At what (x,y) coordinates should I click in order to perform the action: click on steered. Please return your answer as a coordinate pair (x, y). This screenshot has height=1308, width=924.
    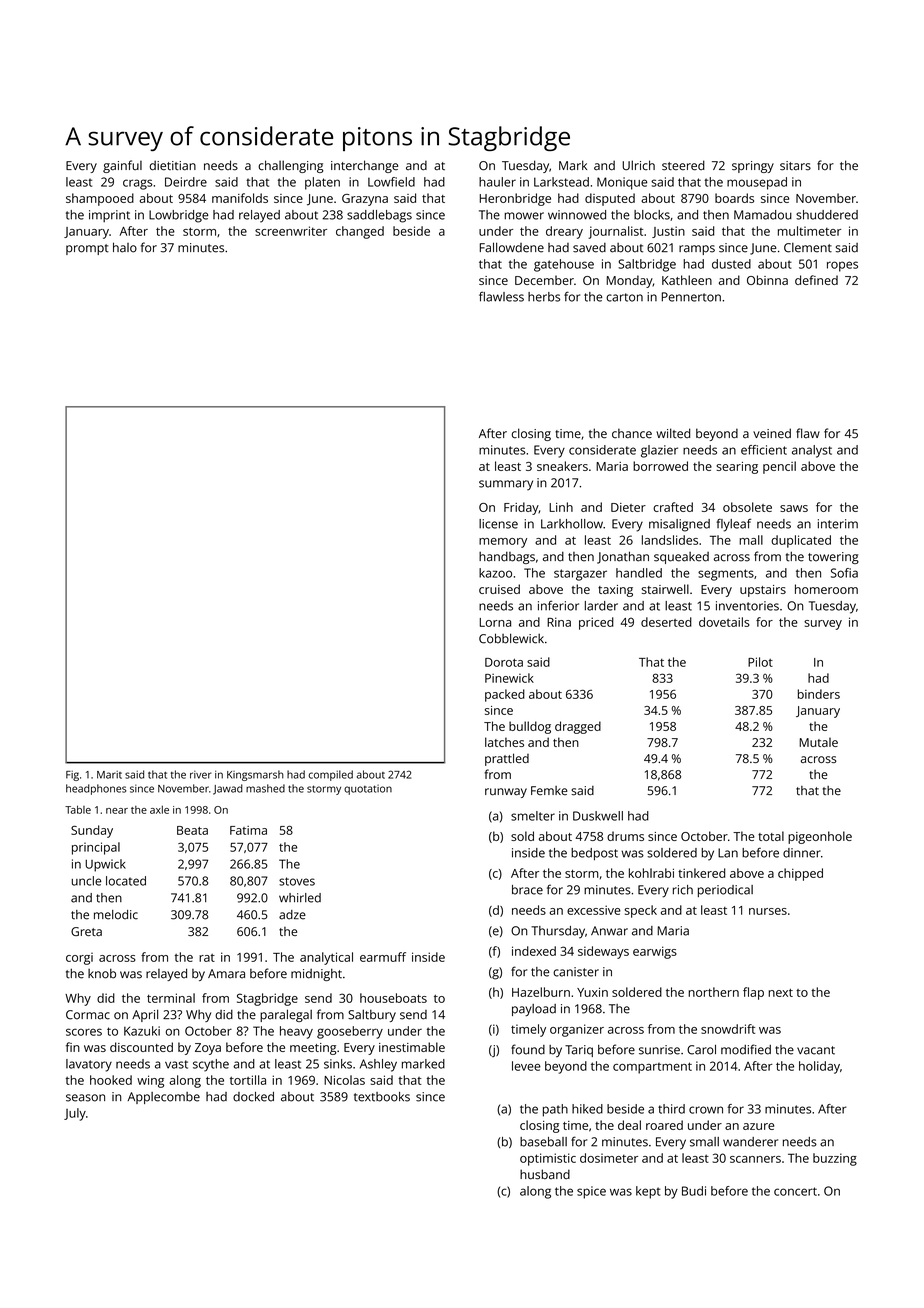
    Looking at the image, I should click on (683, 165).
